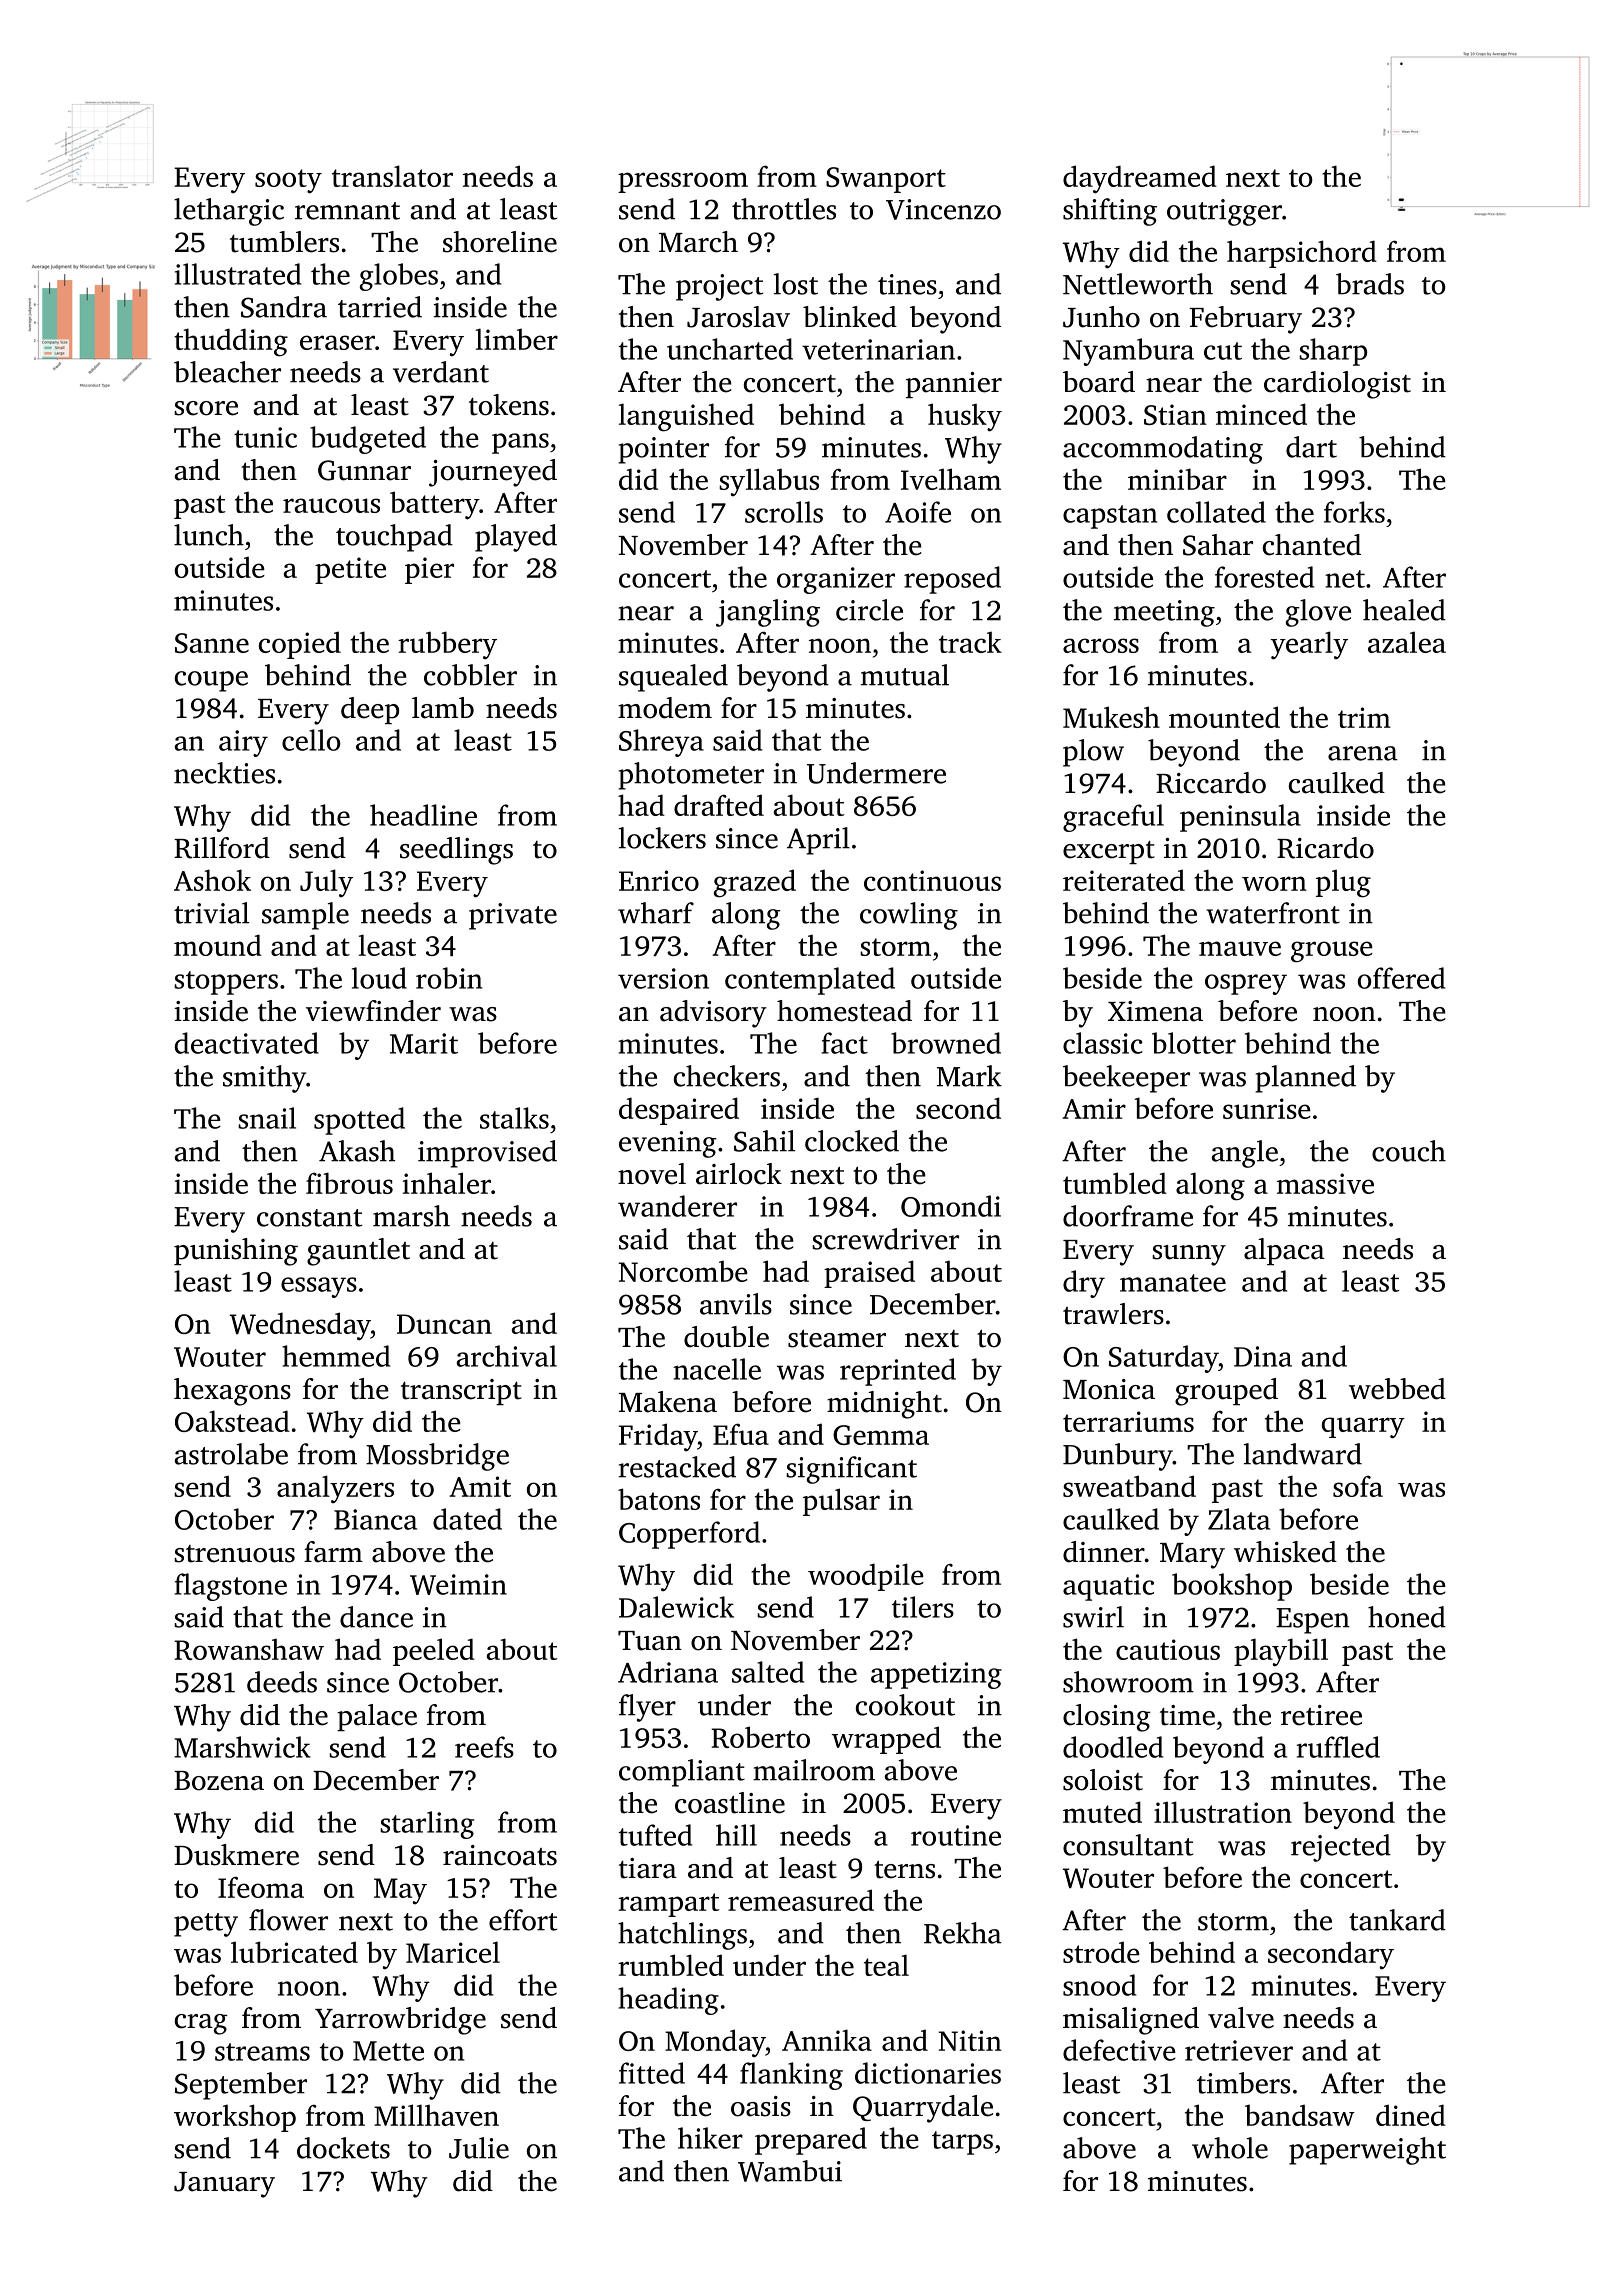 The width and height of the document is (1620, 2292). What do you see at coordinates (305, 916) in the document?
I see `sample` at bounding box center [305, 916].
